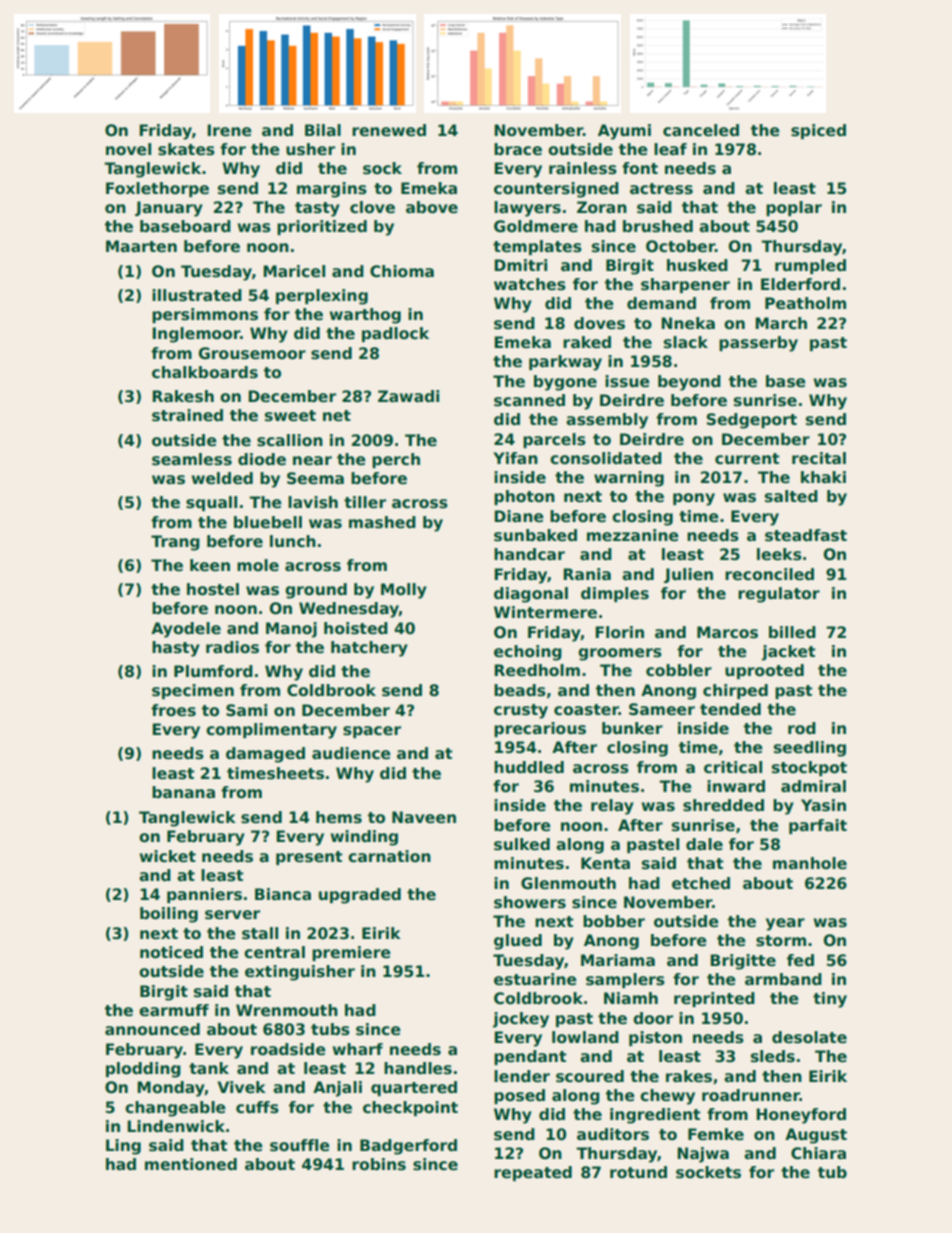 The width and height of the screenshot is (952, 1233). I want to click on armband, so click(783, 979).
